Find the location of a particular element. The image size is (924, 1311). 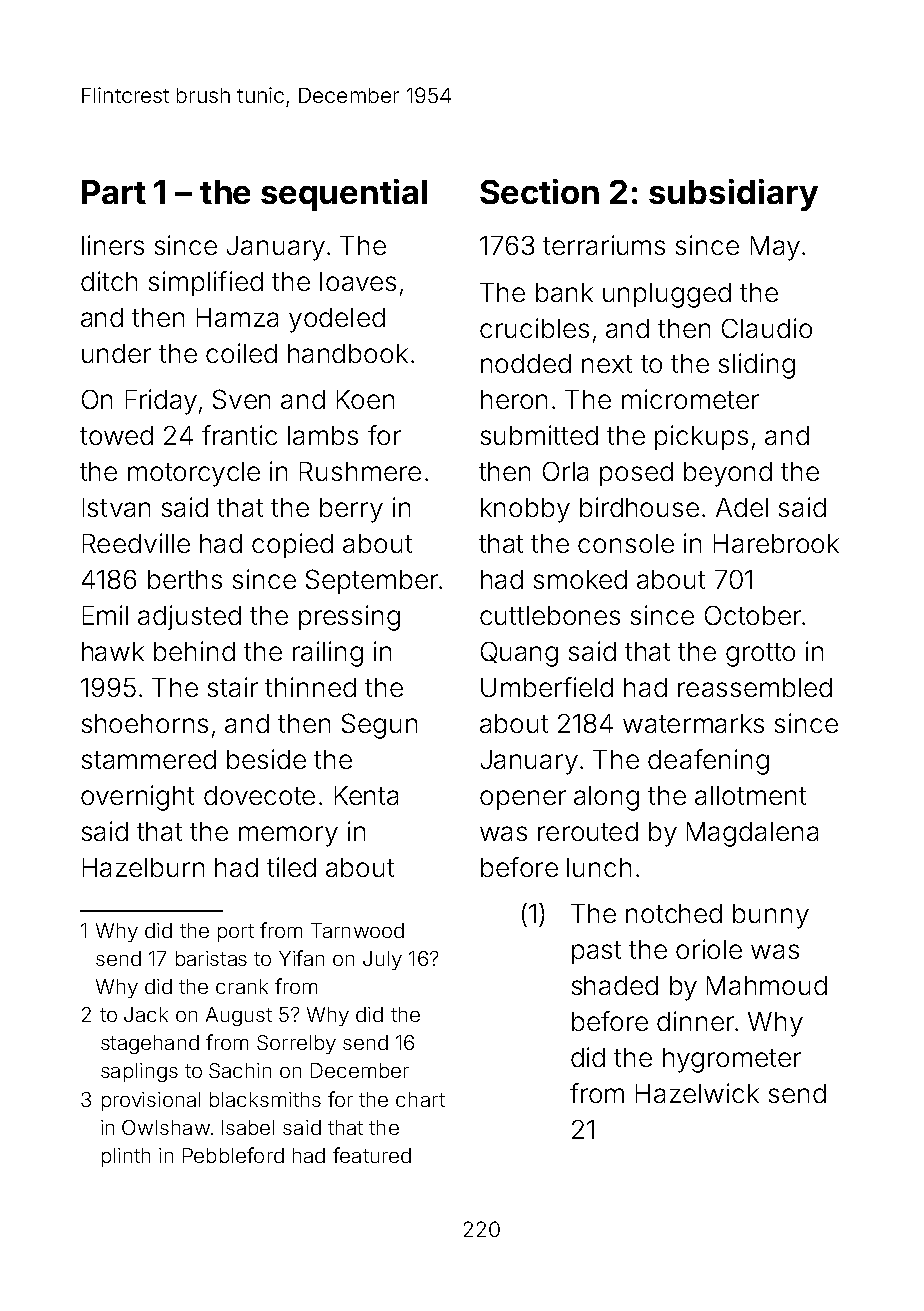

subsidiary is located at coordinates (733, 195).
